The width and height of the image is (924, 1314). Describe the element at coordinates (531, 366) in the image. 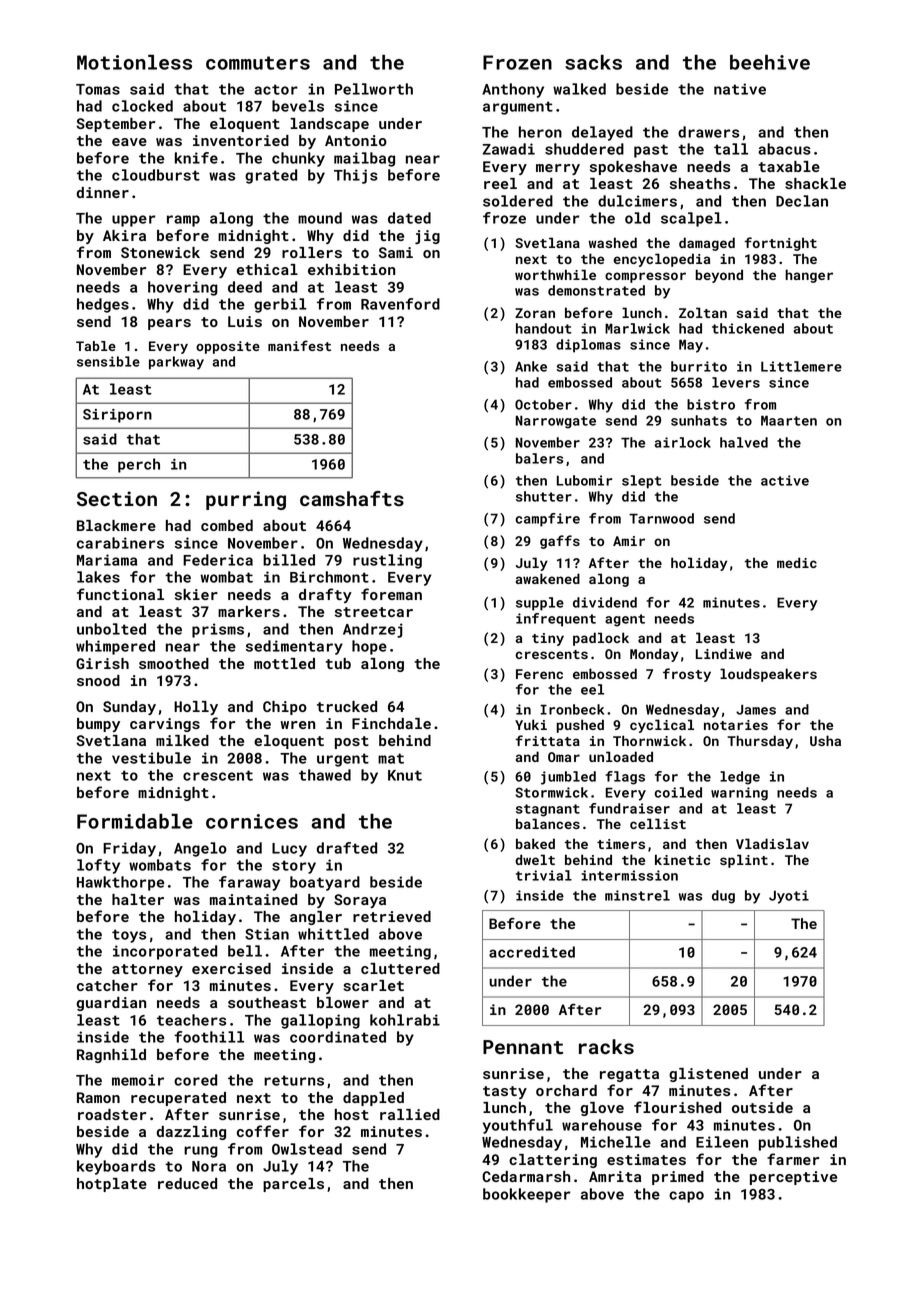

I see `Anke` at that location.
